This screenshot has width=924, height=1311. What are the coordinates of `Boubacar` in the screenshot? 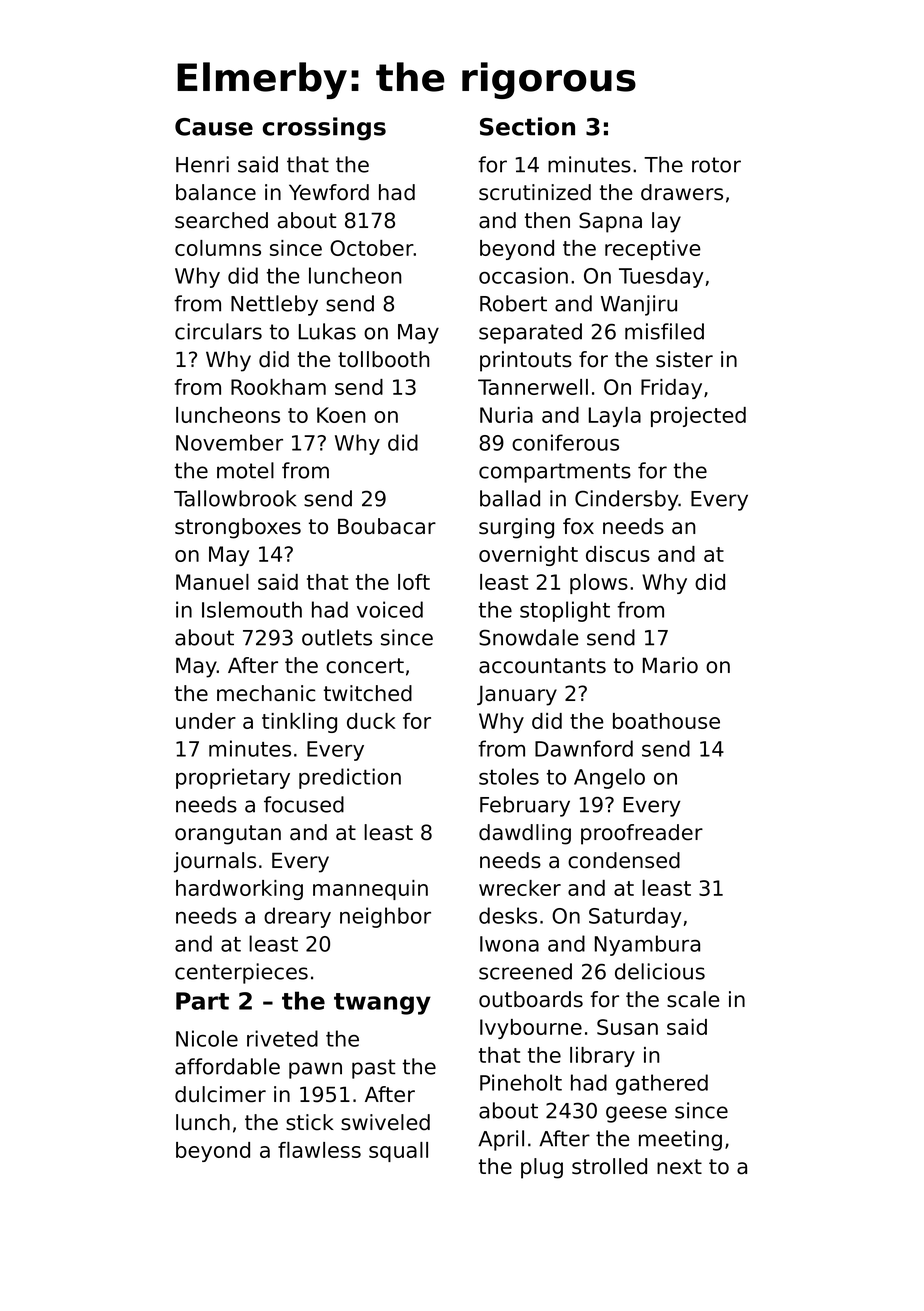 It's located at (387, 526).
